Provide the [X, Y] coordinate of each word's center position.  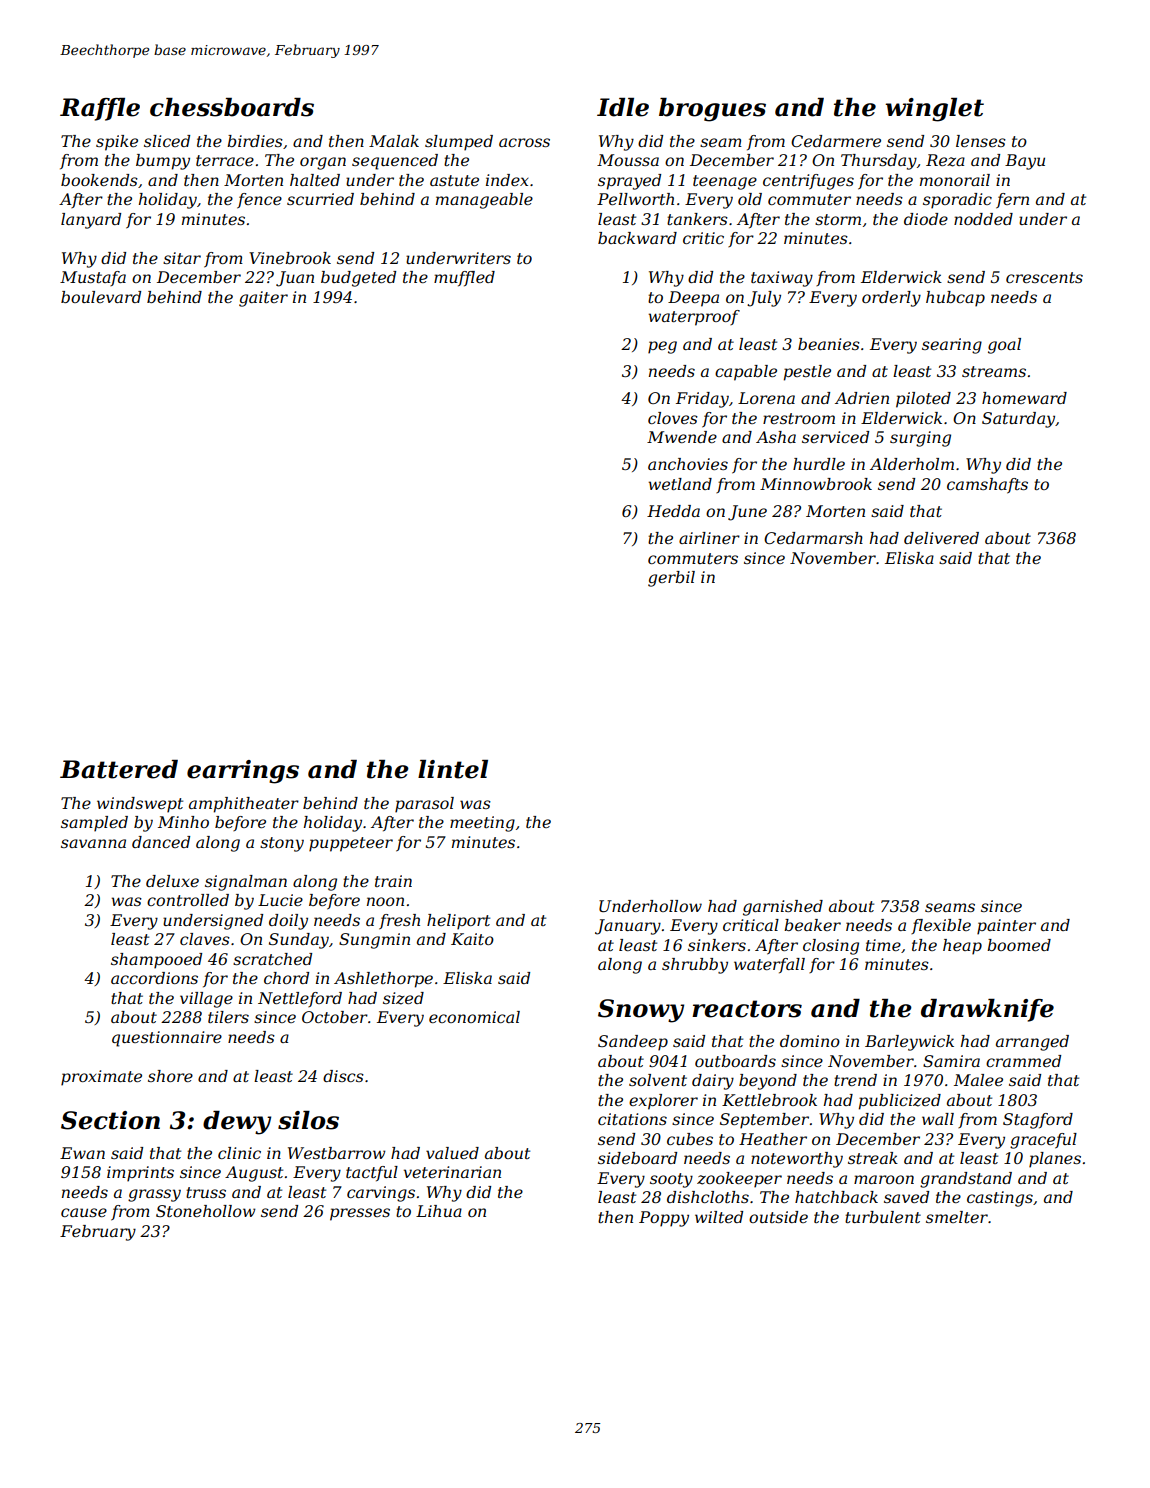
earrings [243, 772]
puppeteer [351, 844]
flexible [941, 926]
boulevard [101, 297]
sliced [167, 141]
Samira [951, 1061]
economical [474, 1017]
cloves [673, 418]
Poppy [664, 1219]
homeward [1024, 398]
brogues [712, 110]
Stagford [1038, 1121]
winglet [934, 110]
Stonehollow [206, 1211]
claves [205, 939]
